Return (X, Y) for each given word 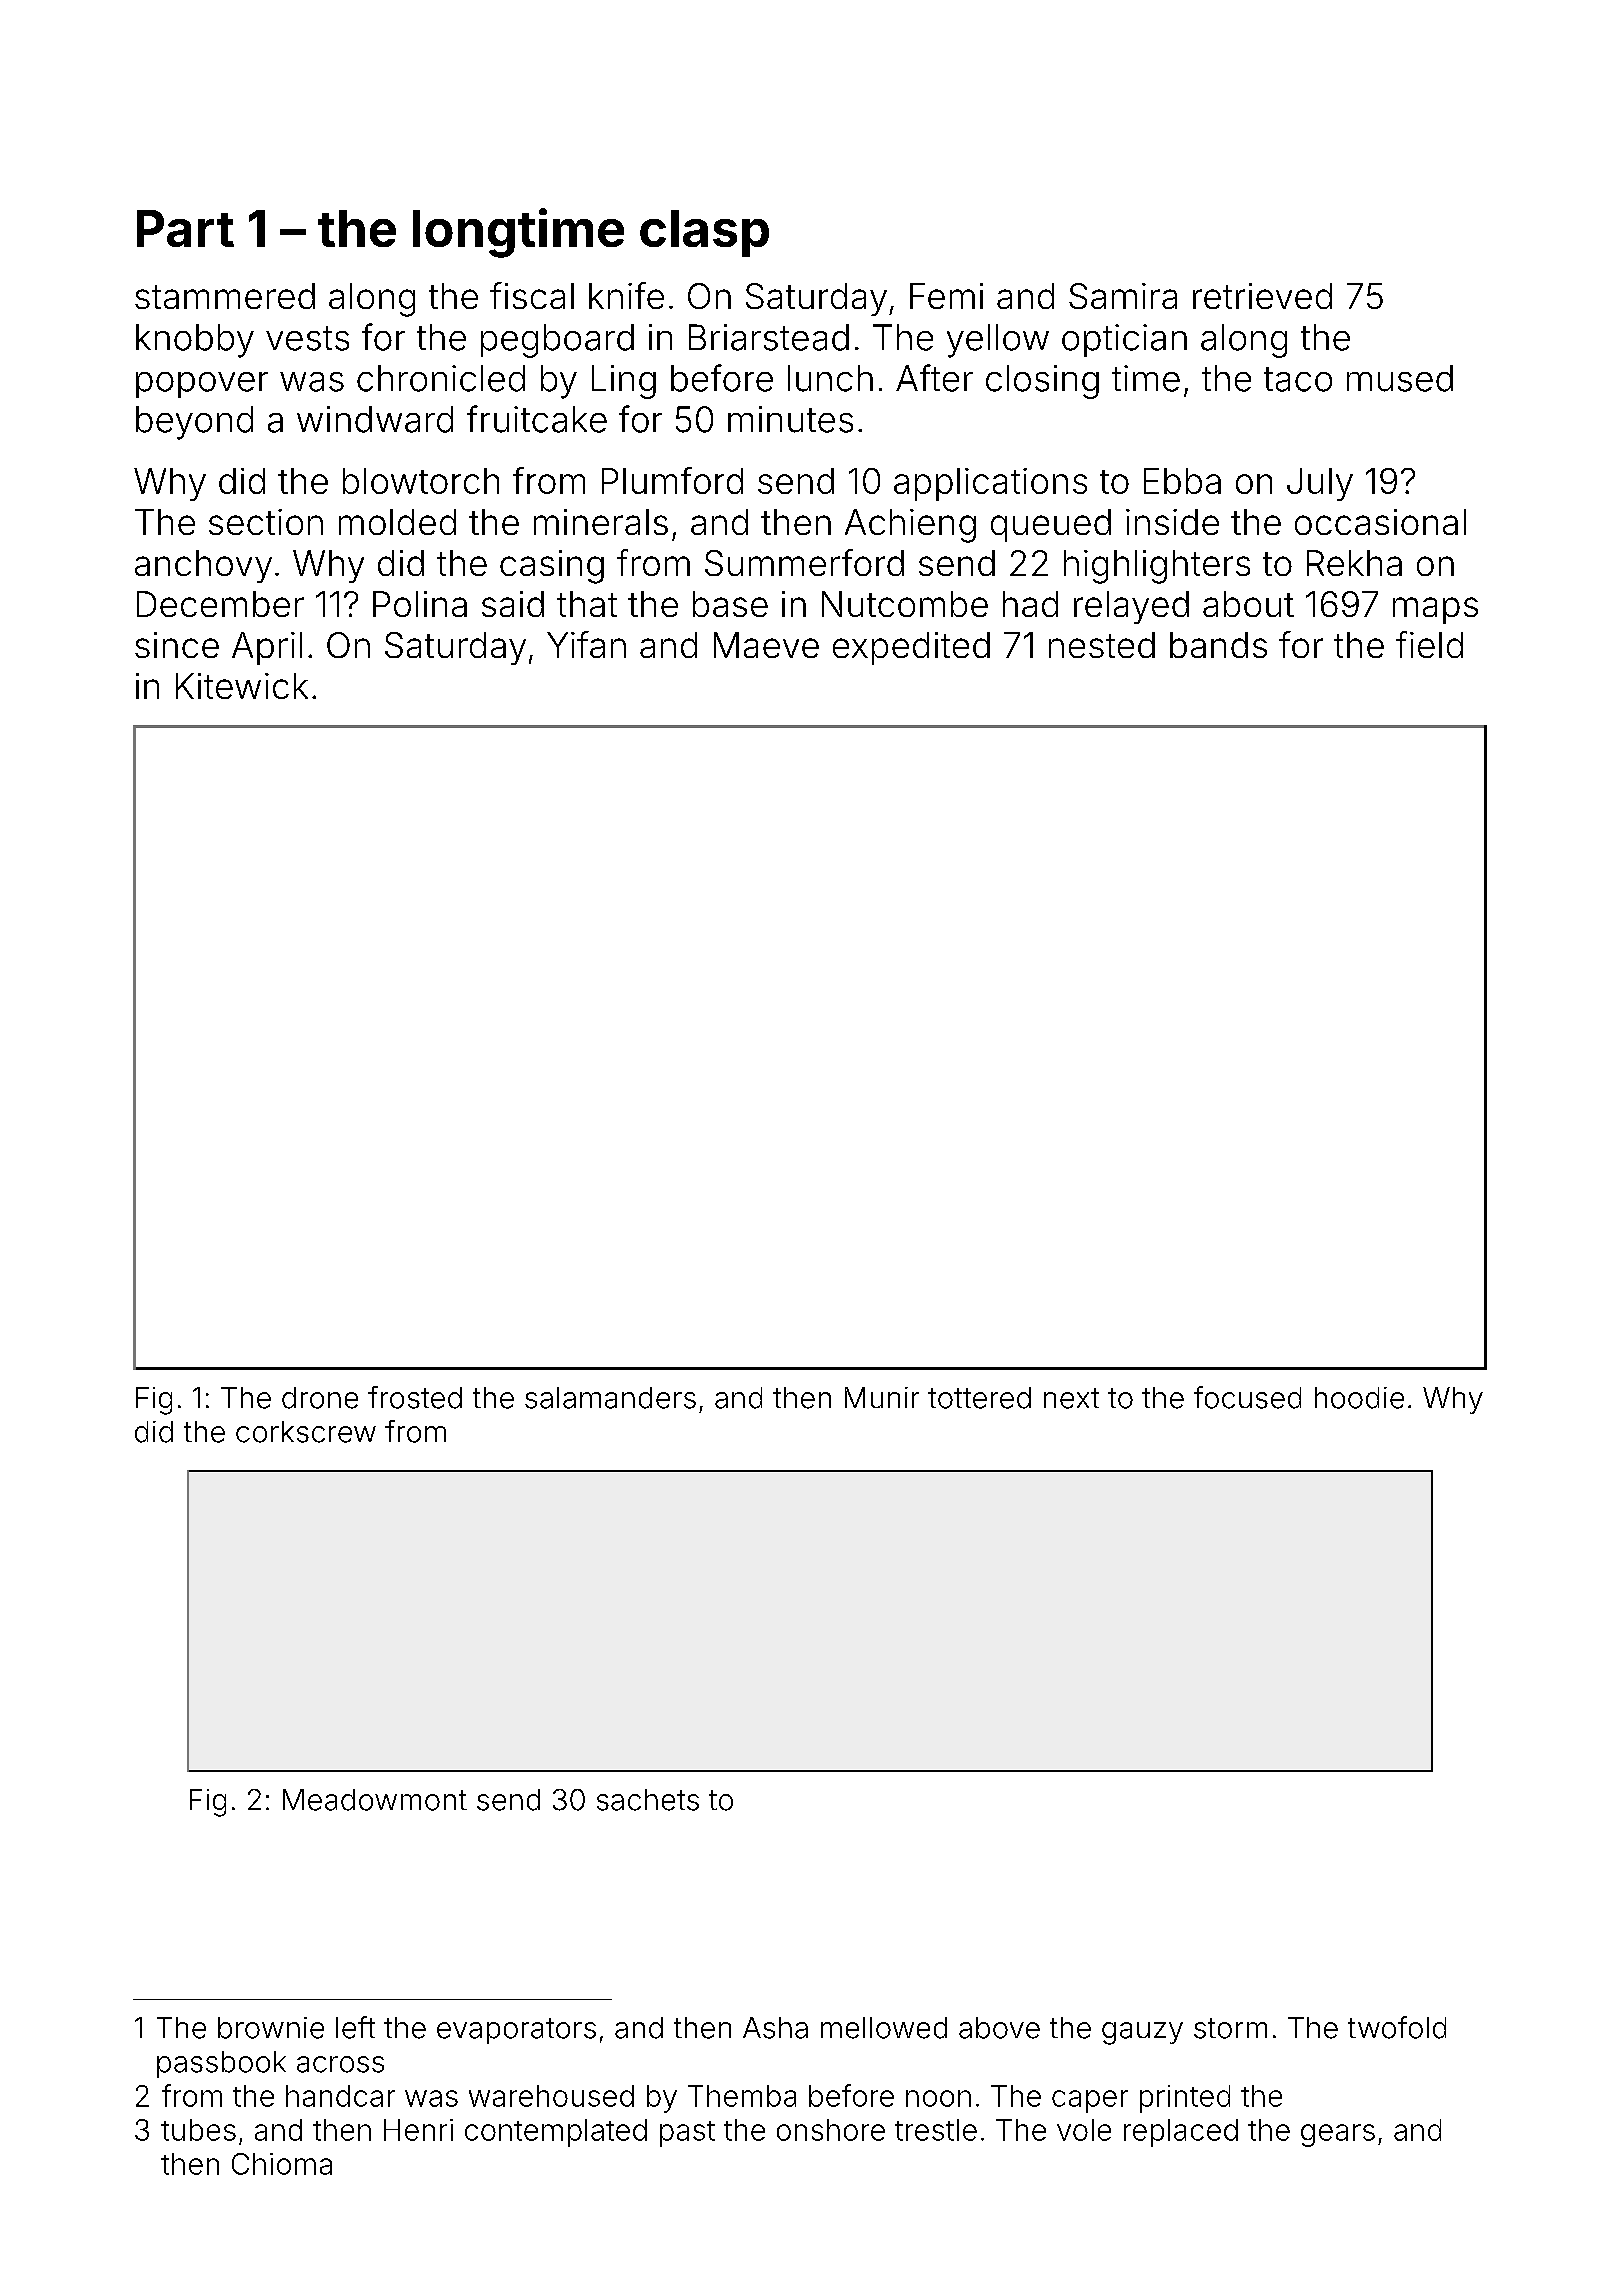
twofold (1397, 2027)
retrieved (1262, 296)
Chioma (282, 2164)
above (999, 2028)
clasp (704, 233)
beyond (194, 423)
